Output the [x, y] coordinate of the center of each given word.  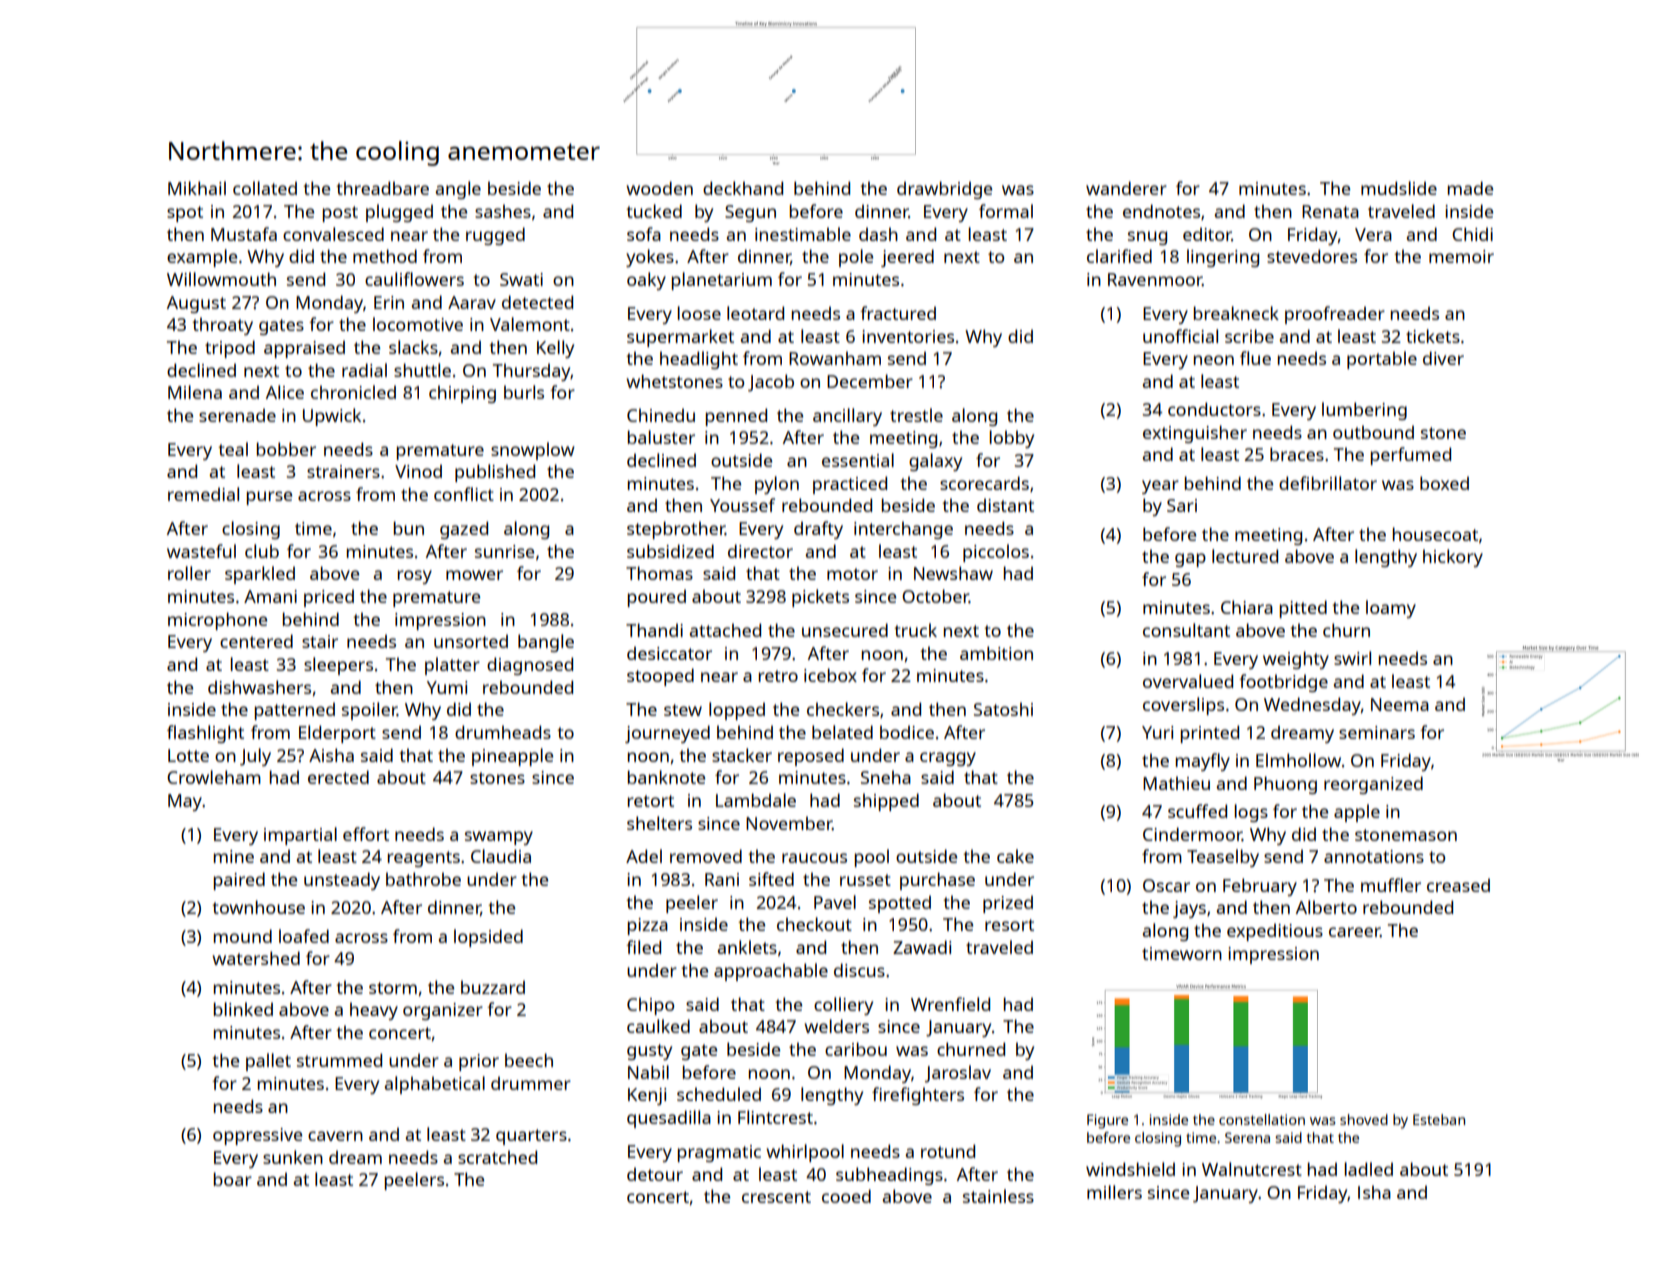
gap [1190, 560]
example [202, 258]
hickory [1453, 558]
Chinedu [661, 415]
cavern [335, 1136]
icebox [830, 675]
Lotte [188, 755]
